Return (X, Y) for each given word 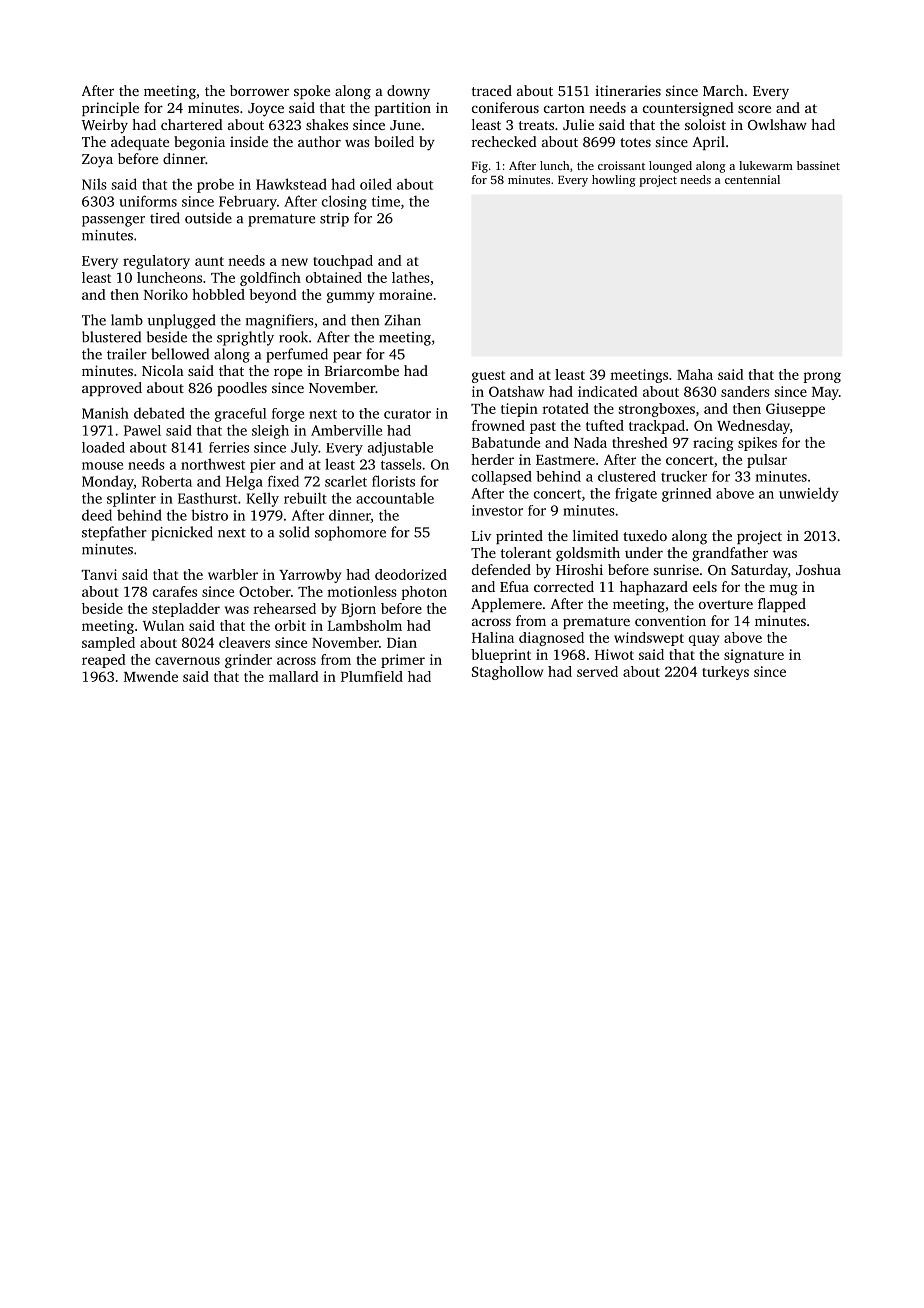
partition (403, 109)
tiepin (519, 410)
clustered (627, 476)
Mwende (151, 676)
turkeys (725, 673)
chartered (192, 124)
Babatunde (506, 442)
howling (614, 181)
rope (288, 373)
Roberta (167, 481)
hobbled (218, 294)
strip (334, 220)
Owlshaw (777, 124)
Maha (695, 374)
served (597, 671)
